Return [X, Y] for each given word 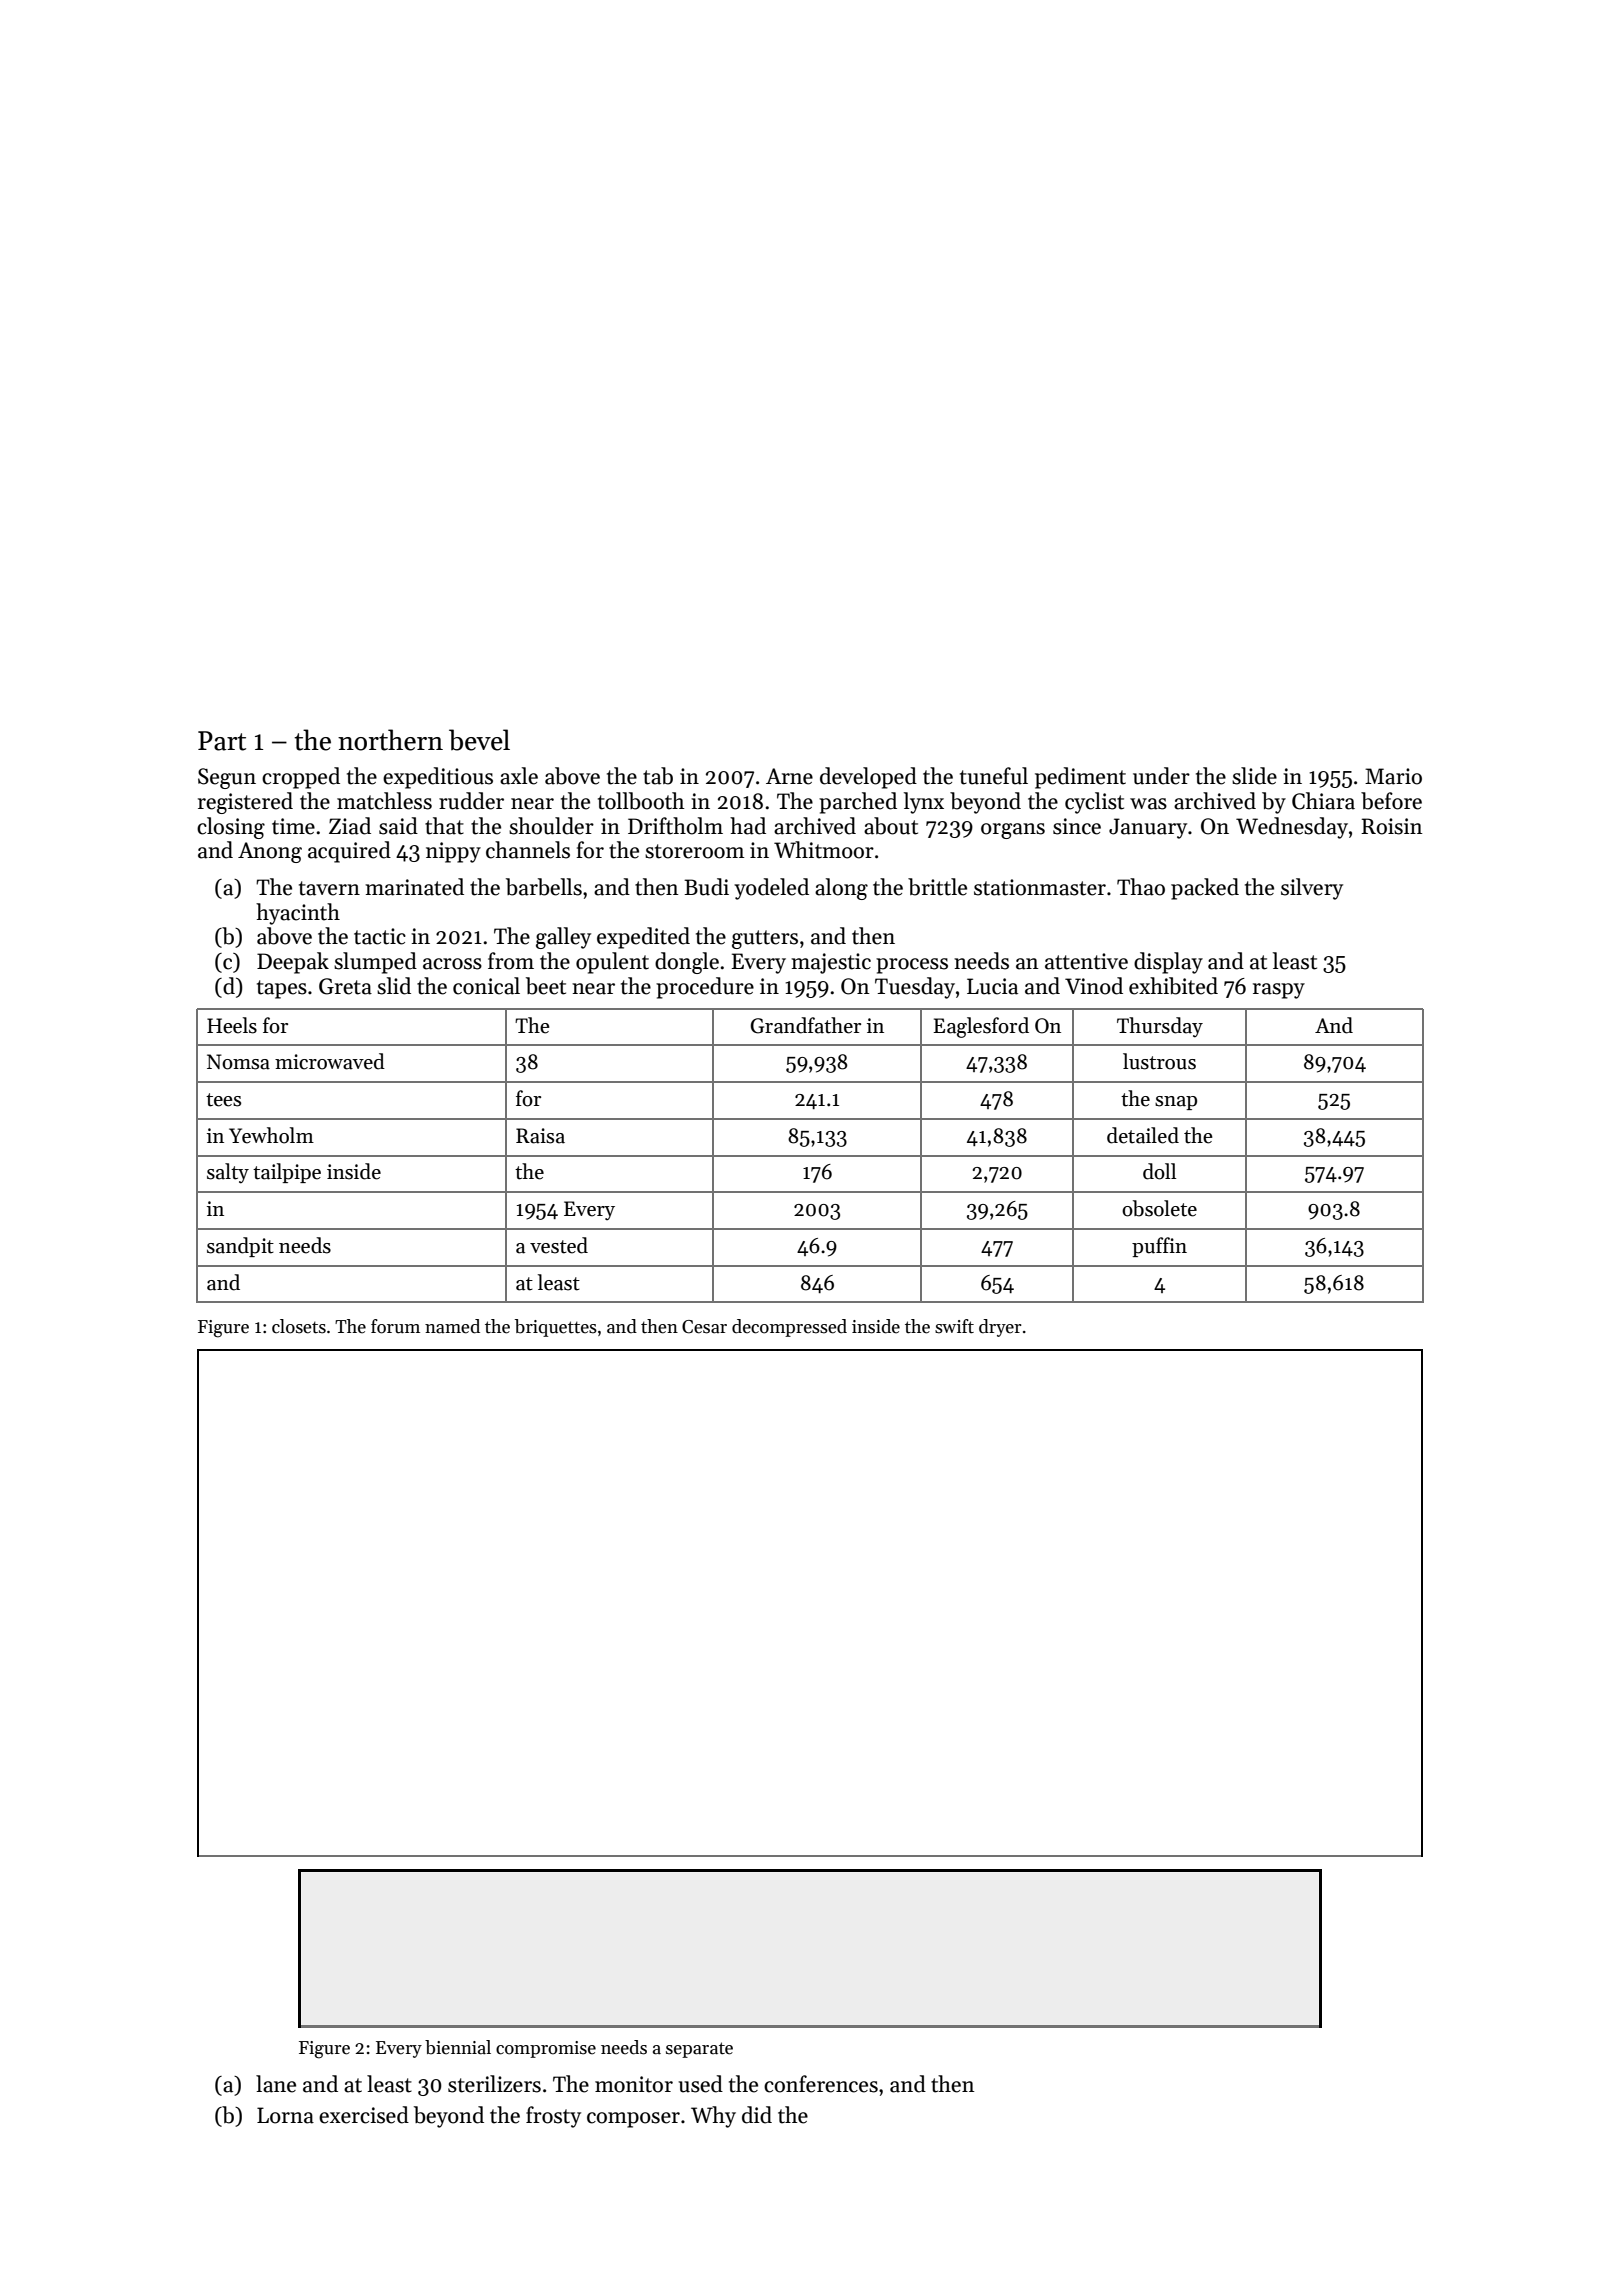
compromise [546, 2049]
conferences [821, 2084]
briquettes [556, 1328]
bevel [479, 740]
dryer [1000, 1328]
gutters [765, 939]
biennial [458, 2047]
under [1161, 776]
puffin [1159, 1247]
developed [868, 778]
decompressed [789, 1328]
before [1391, 801]
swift [954, 1326]
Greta [345, 986]
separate [699, 2050]
